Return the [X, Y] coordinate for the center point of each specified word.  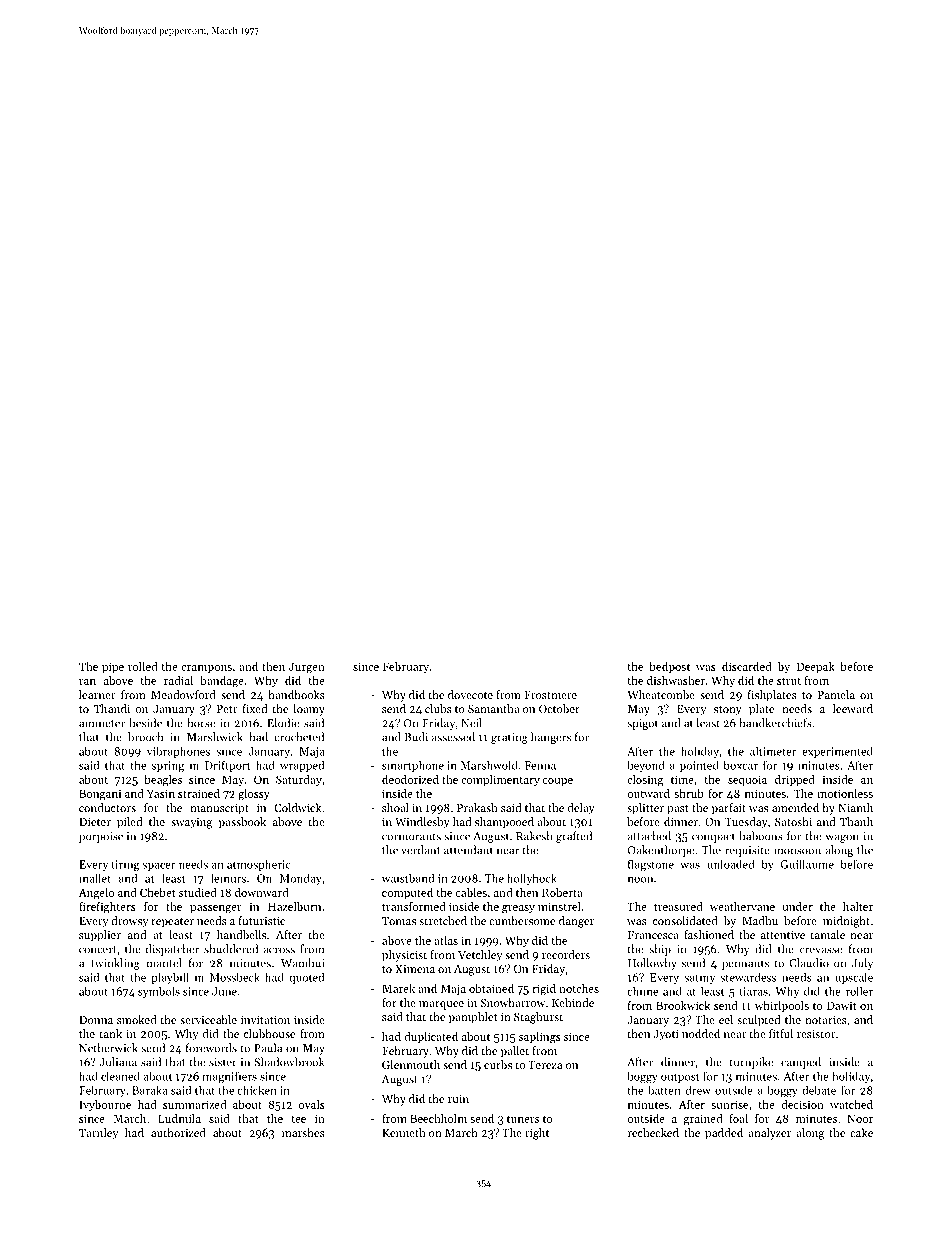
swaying [191, 823]
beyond [646, 766]
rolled [142, 666]
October [559, 708]
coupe [558, 782]
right [537, 1134]
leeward [853, 708]
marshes [303, 1132]
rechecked [653, 1132]
